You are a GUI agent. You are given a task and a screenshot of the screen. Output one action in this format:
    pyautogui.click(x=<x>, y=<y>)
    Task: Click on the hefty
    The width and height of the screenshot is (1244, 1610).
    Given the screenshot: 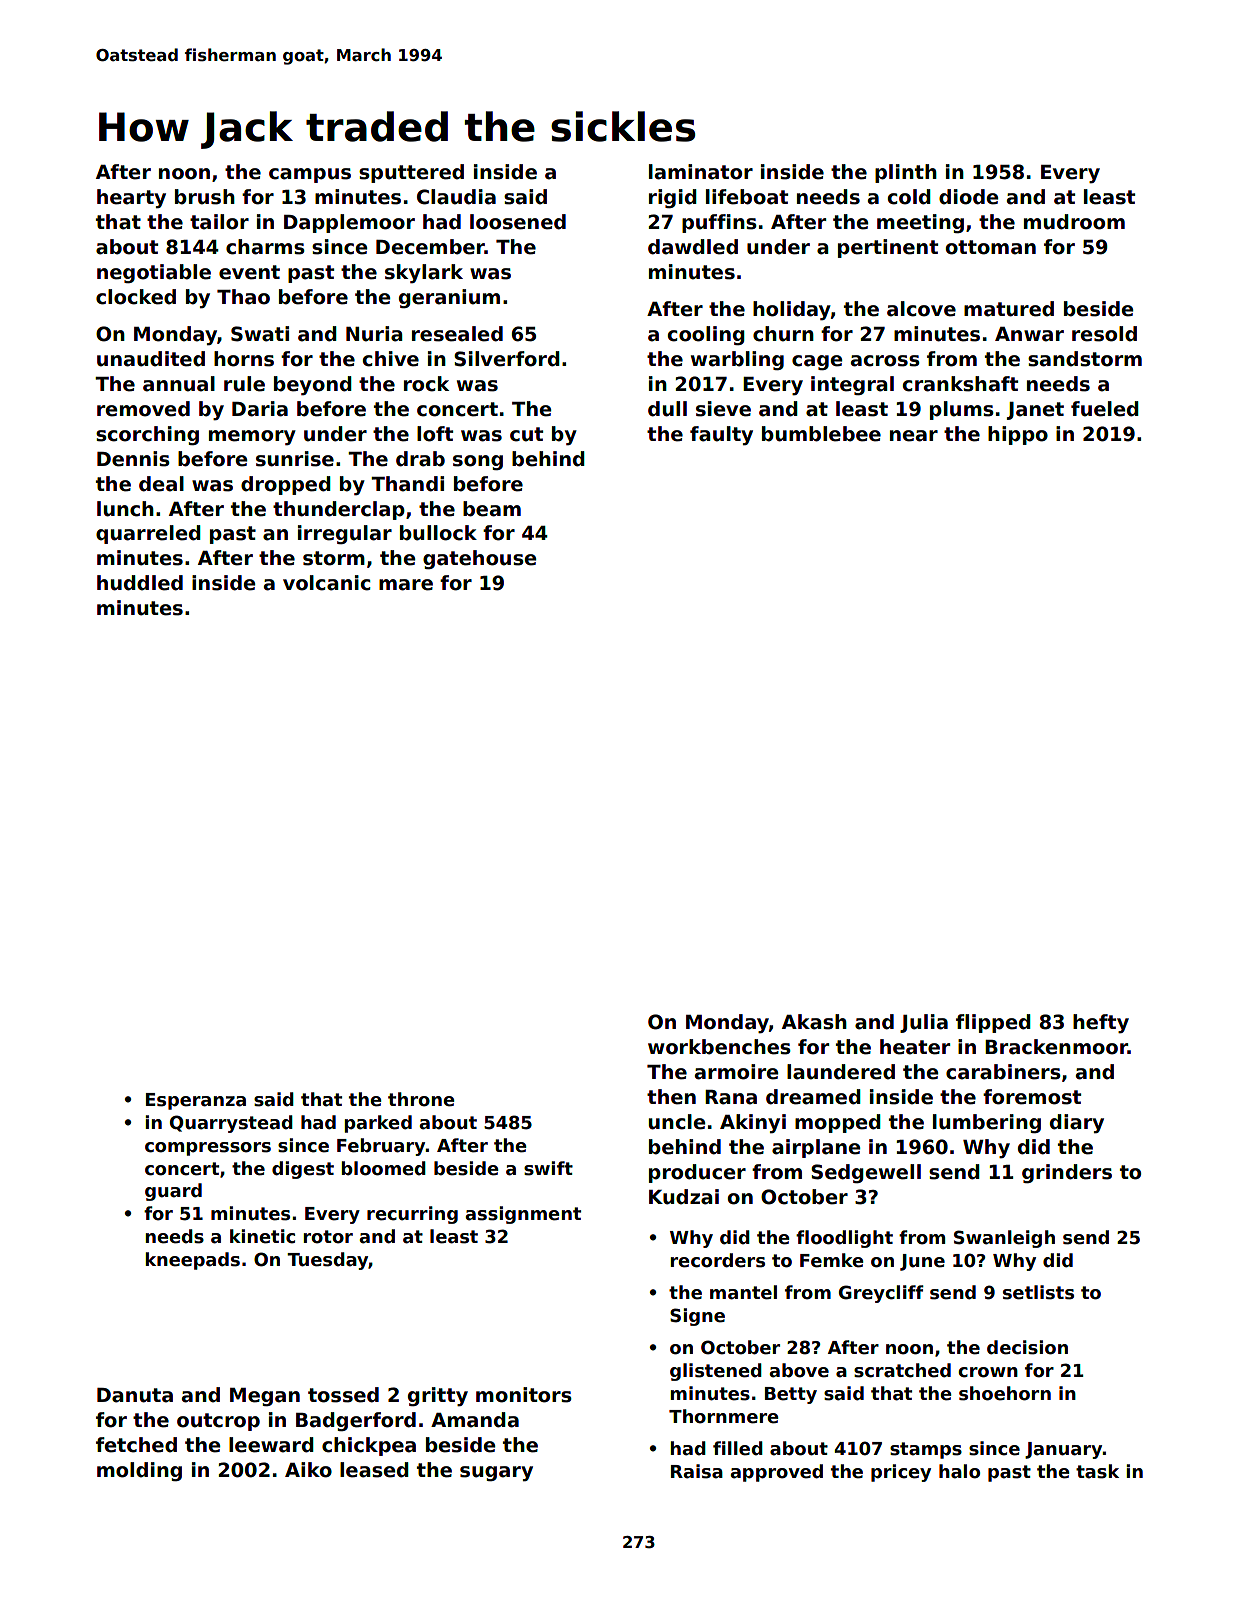 What is the action you would take?
    pyautogui.click(x=1101, y=1023)
